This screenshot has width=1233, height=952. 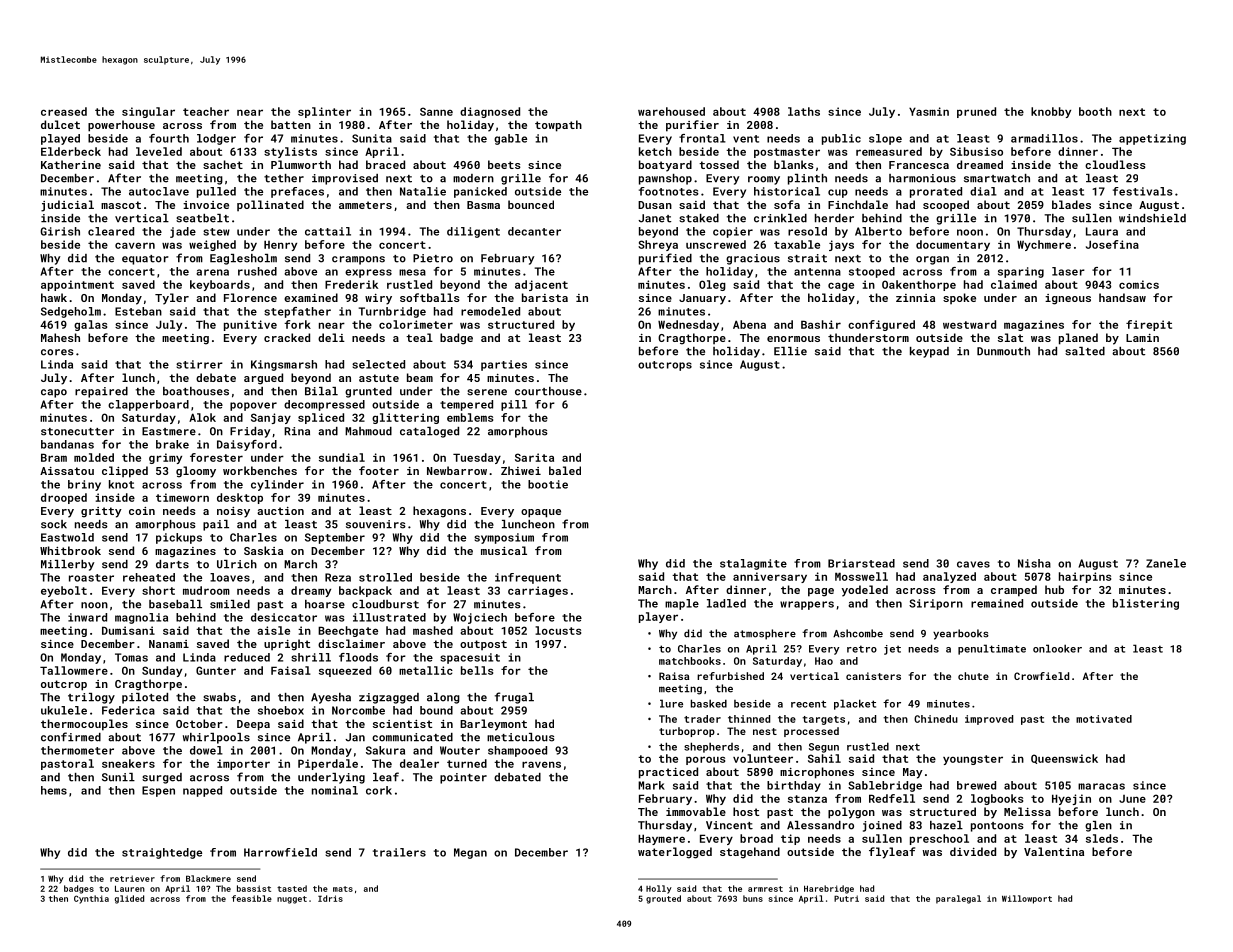 What do you see at coordinates (466, 405) in the screenshot?
I see `tempered` at bounding box center [466, 405].
